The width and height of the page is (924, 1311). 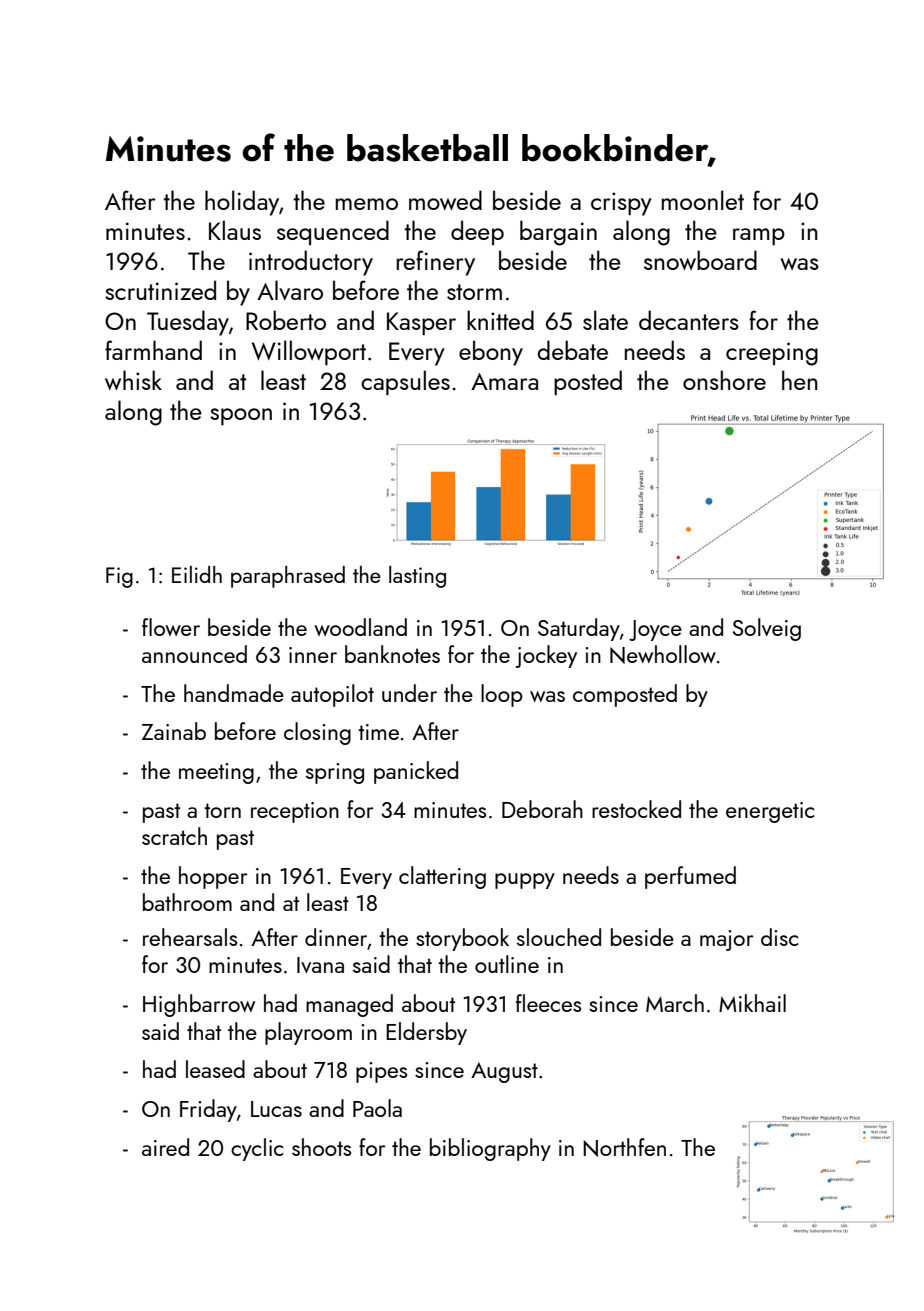 I want to click on energetic, so click(x=770, y=812).
